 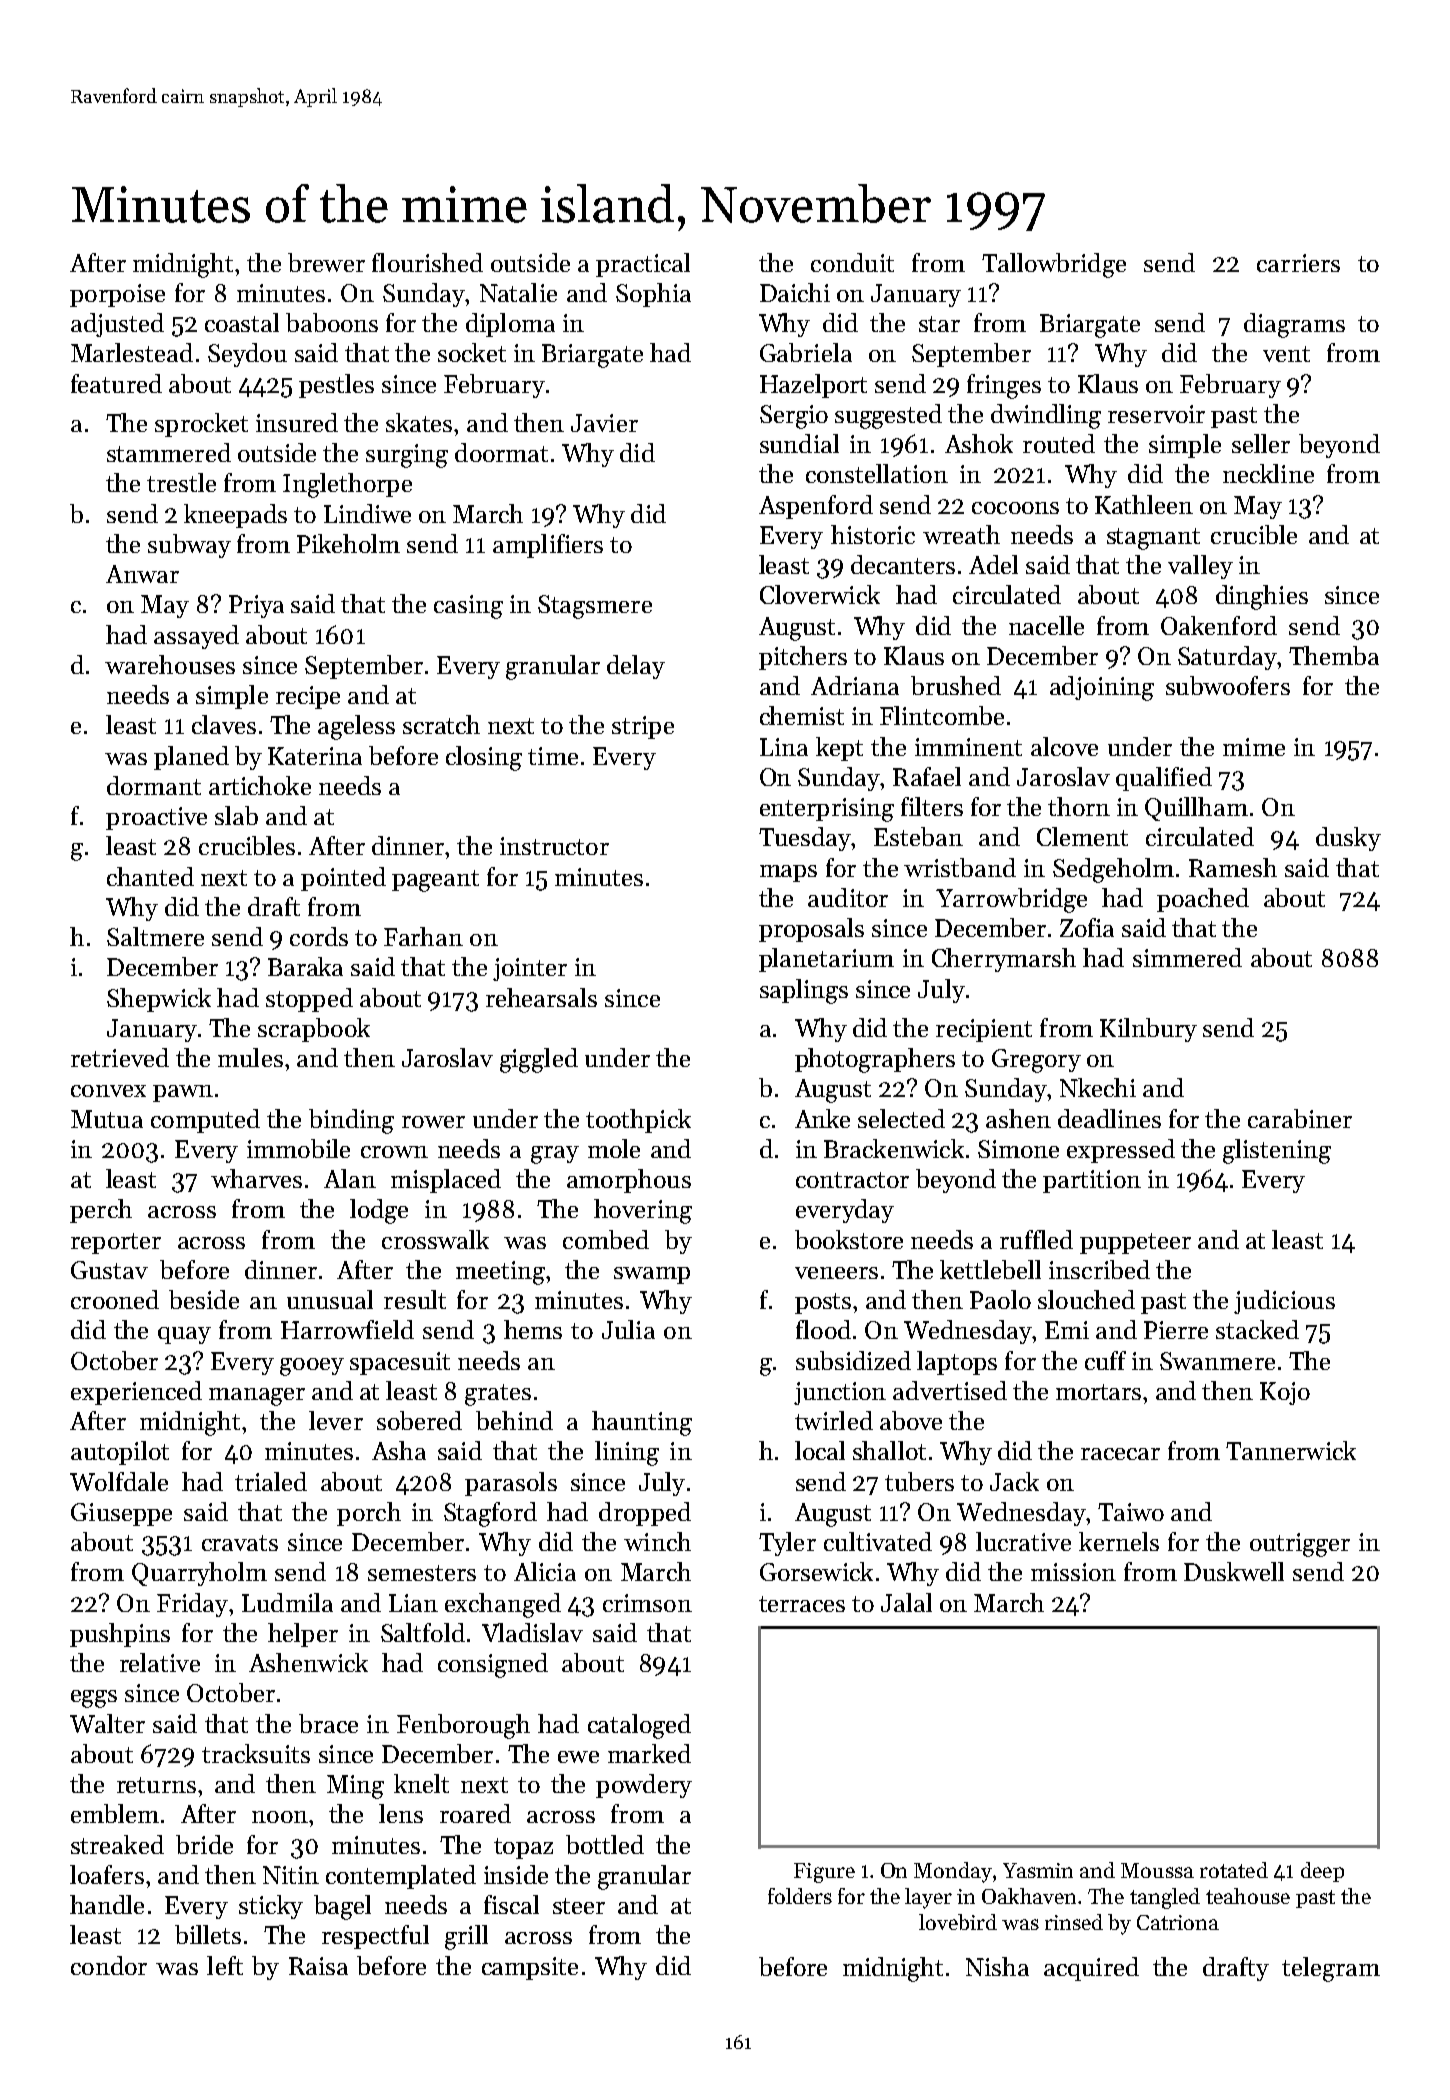 I want to click on Tyler, so click(x=787, y=1544).
